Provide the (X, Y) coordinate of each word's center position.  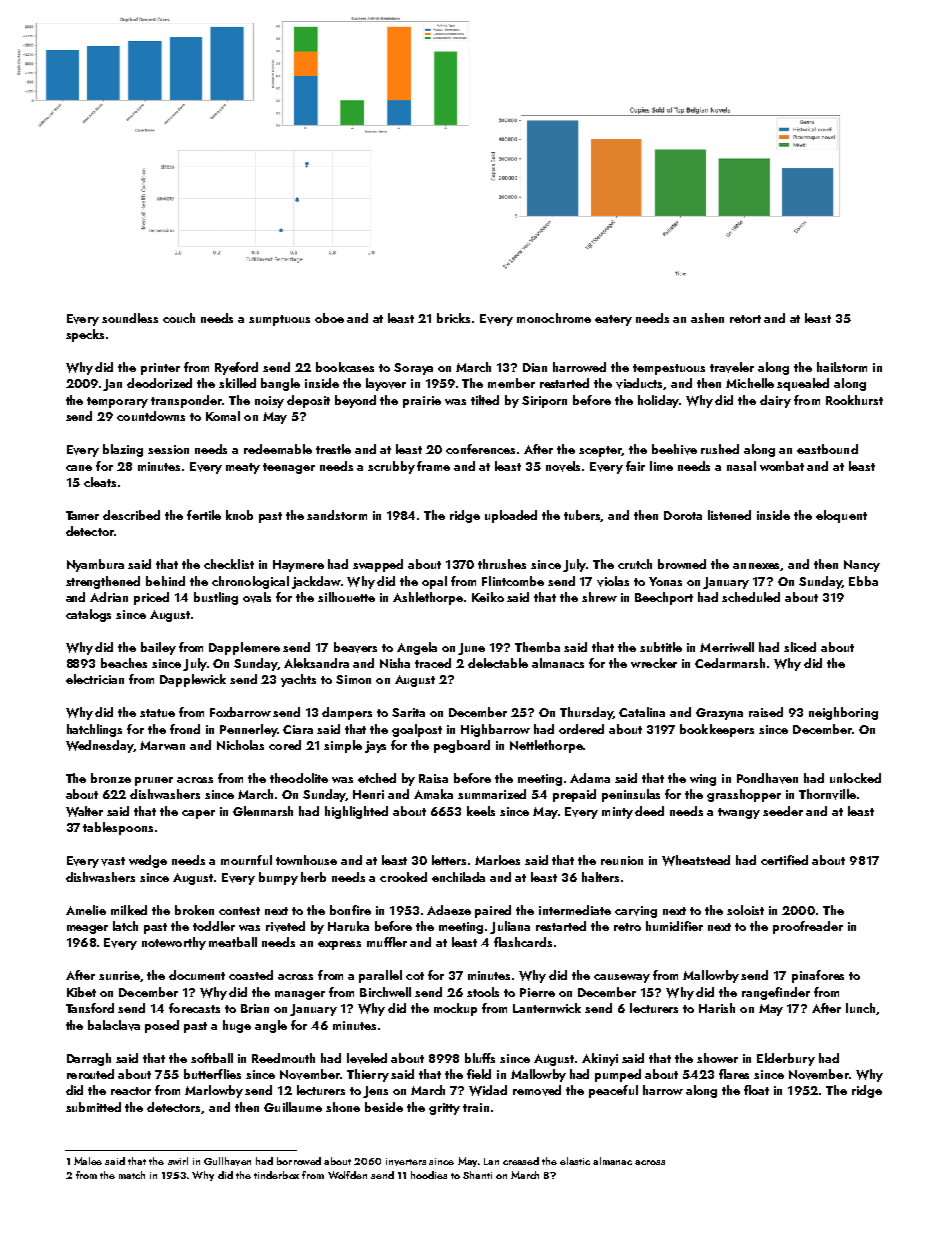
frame (433, 466)
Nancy (862, 566)
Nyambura (95, 565)
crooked (403, 877)
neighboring (843, 713)
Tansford (90, 1008)
